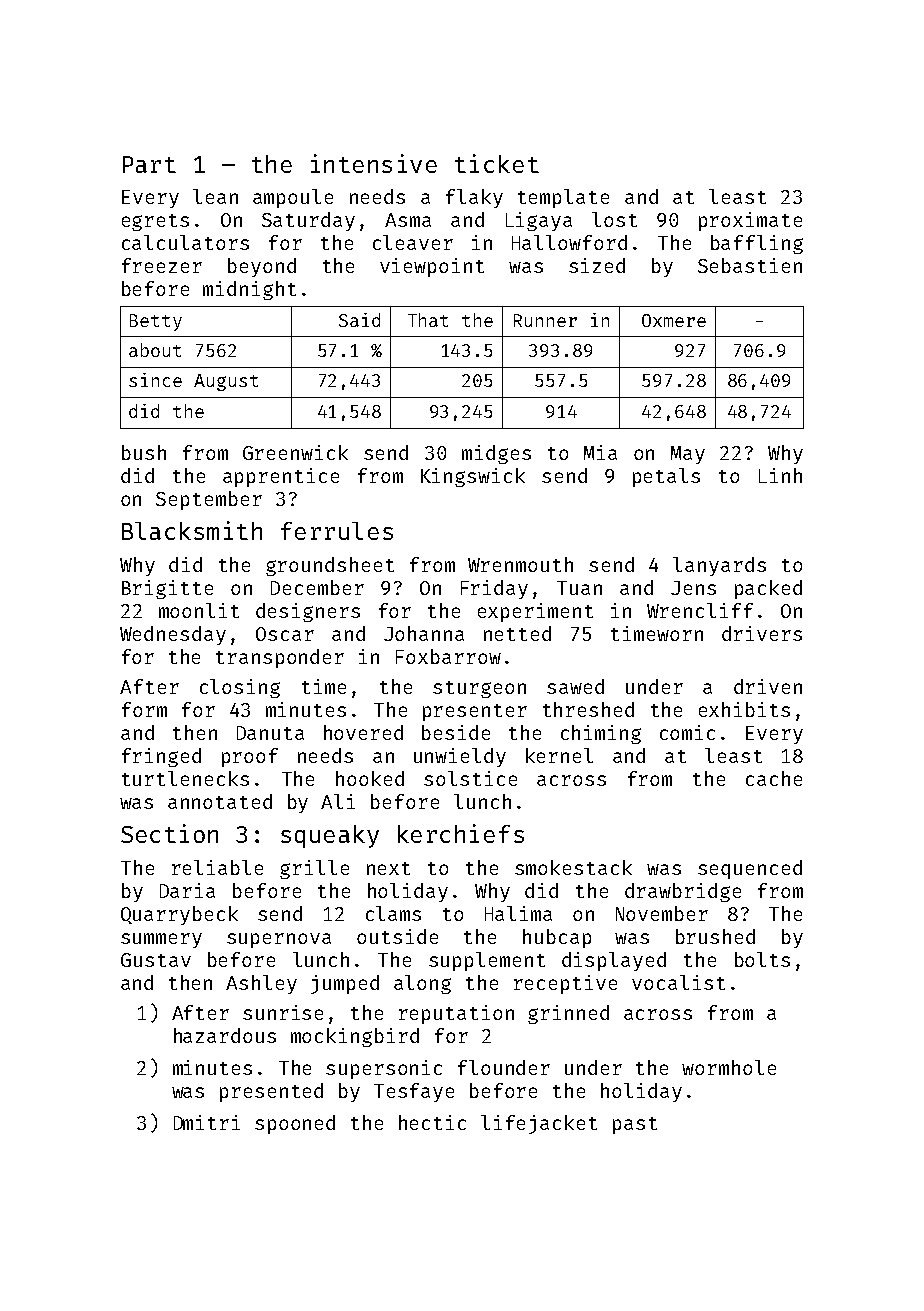  What do you see at coordinates (359, 320) in the page?
I see `Said` at bounding box center [359, 320].
